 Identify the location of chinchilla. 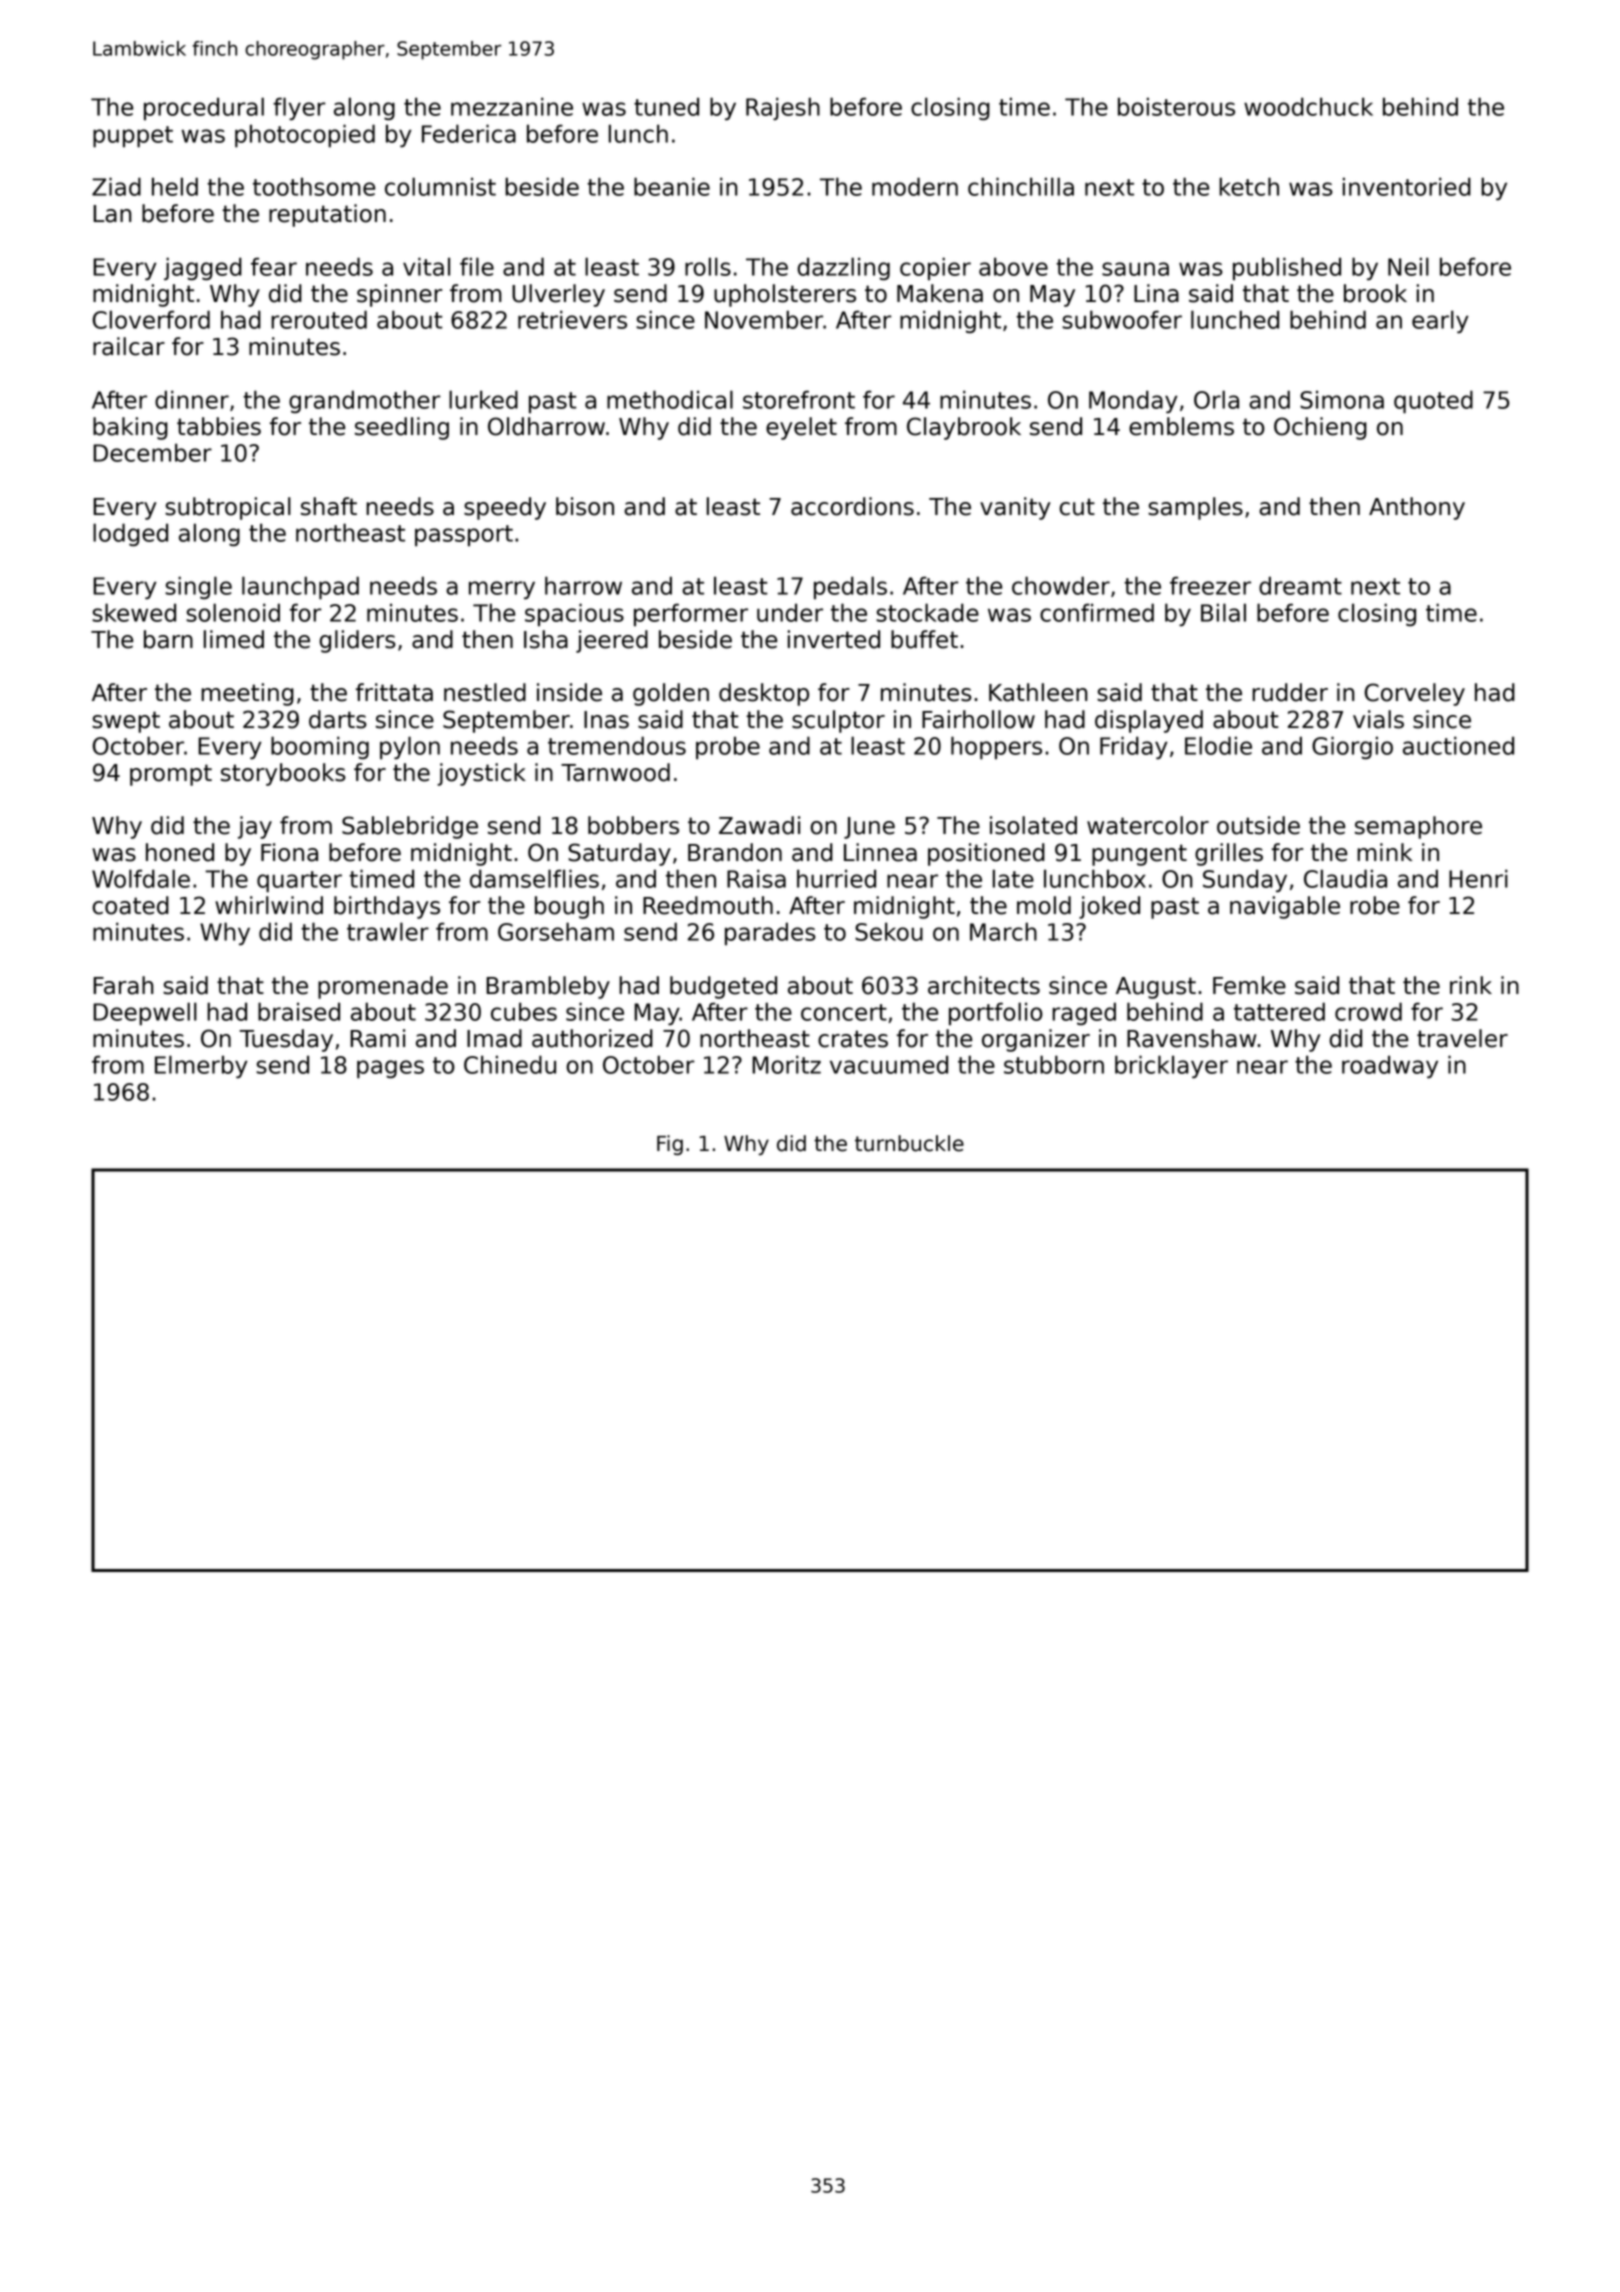
(1021, 186).
